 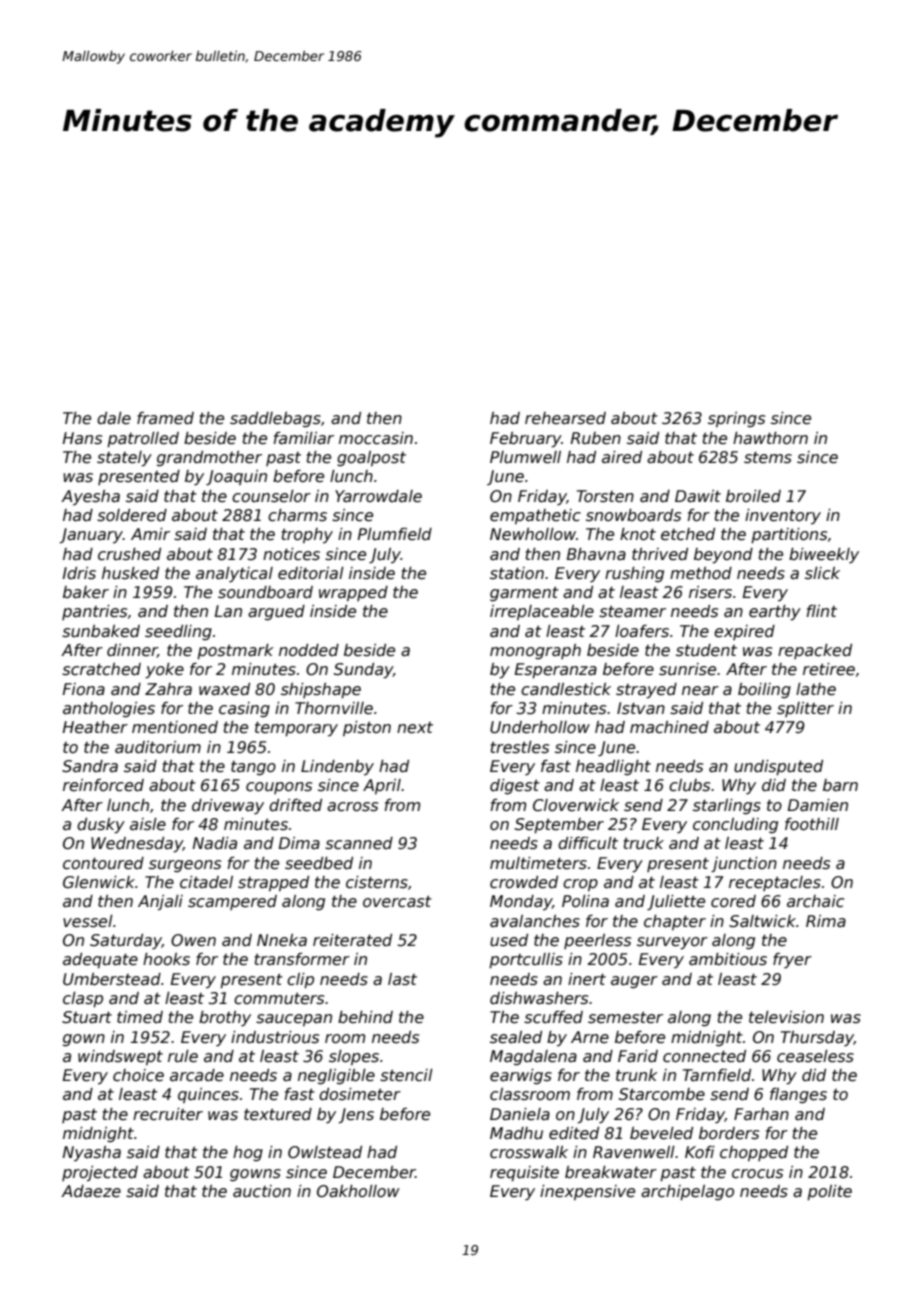 I want to click on framed, so click(x=165, y=418).
